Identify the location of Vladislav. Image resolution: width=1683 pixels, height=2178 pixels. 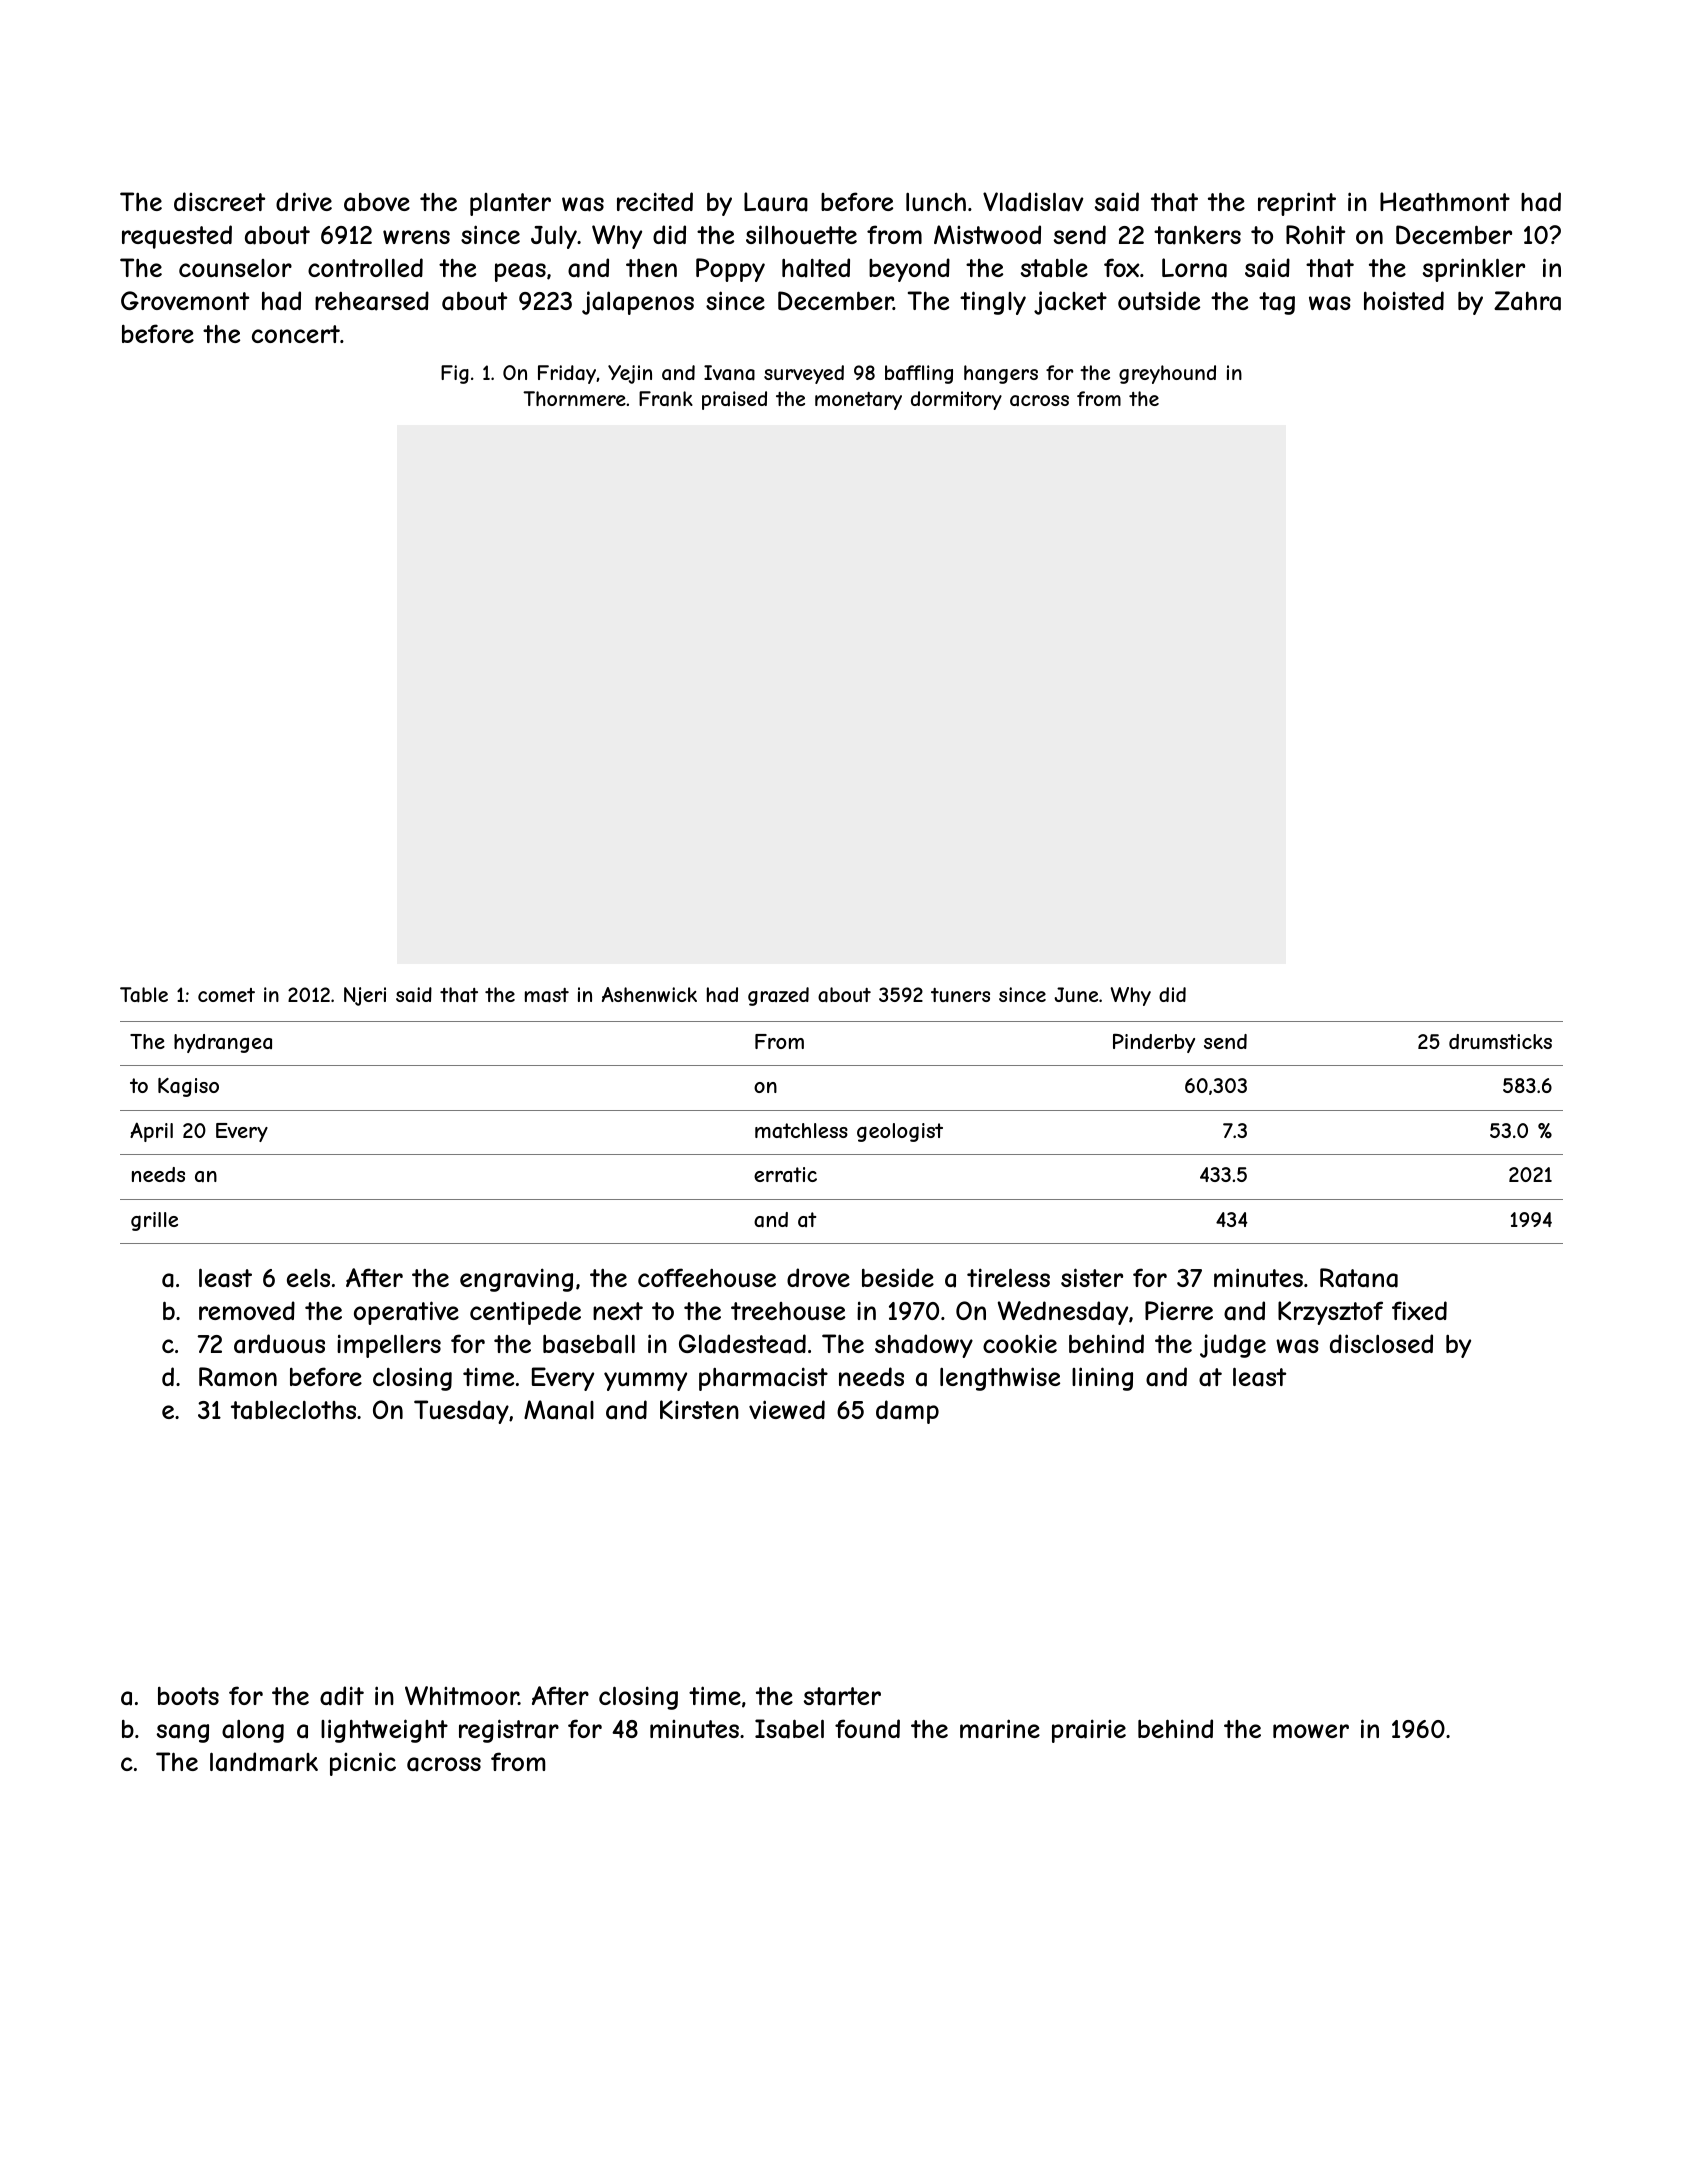
(1033, 202).
